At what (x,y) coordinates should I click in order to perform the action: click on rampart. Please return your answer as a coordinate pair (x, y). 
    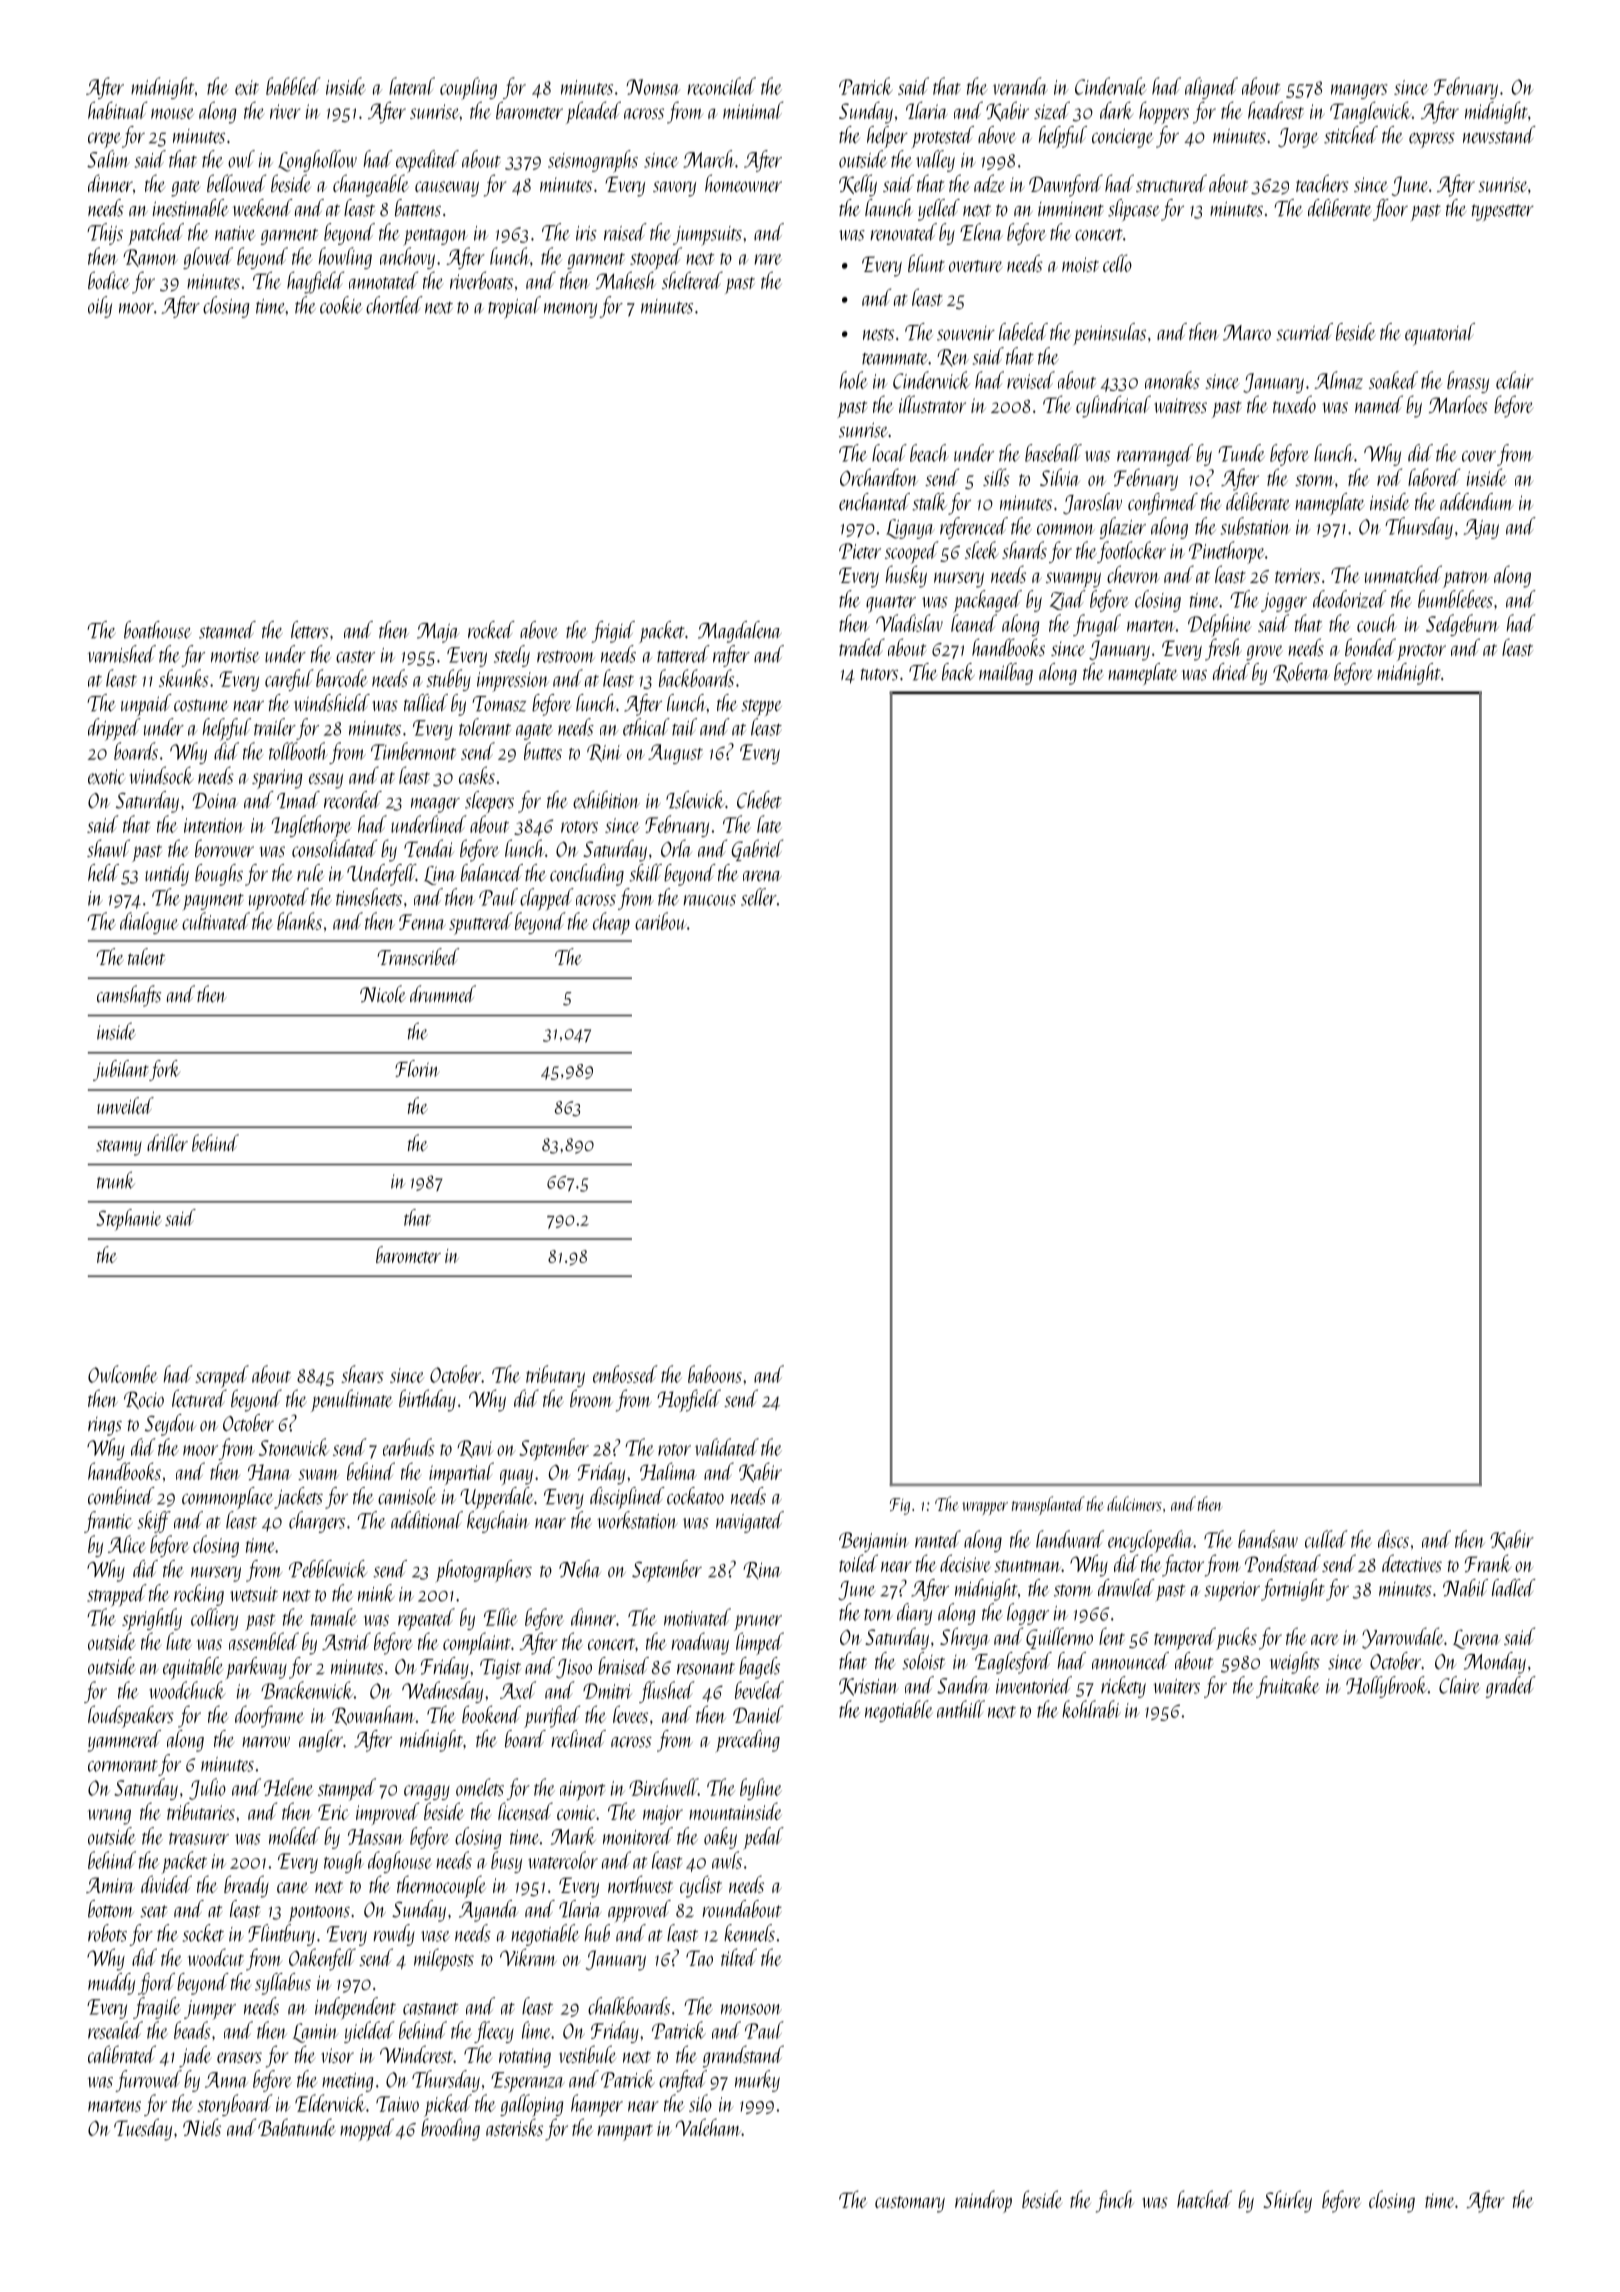
    Looking at the image, I should click on (625, 2132).
